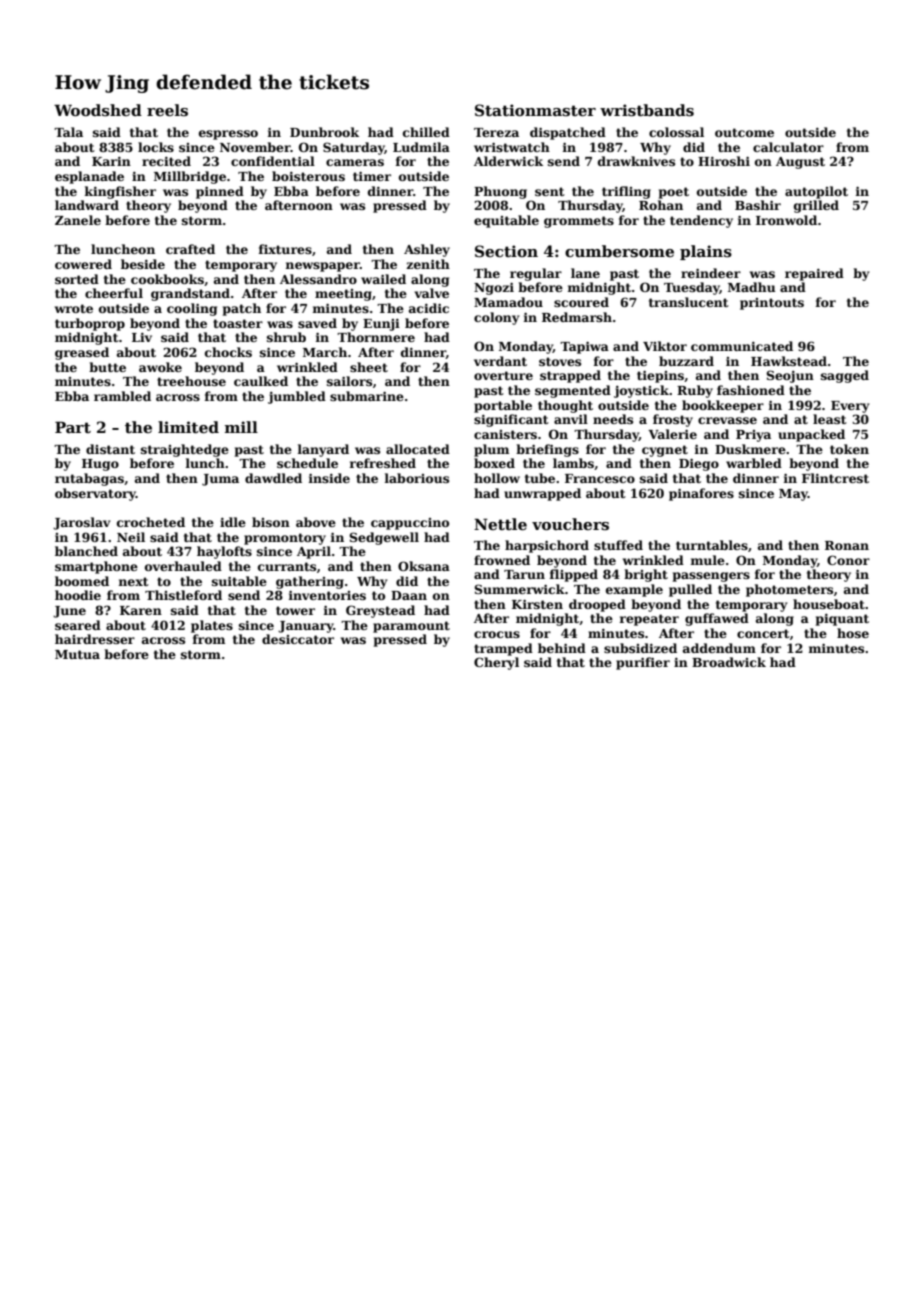 This page has width=924, height=1308. What do you see at coordinates (166, 161) in the page?
I see `recited` at bounding box center [166, 161].
